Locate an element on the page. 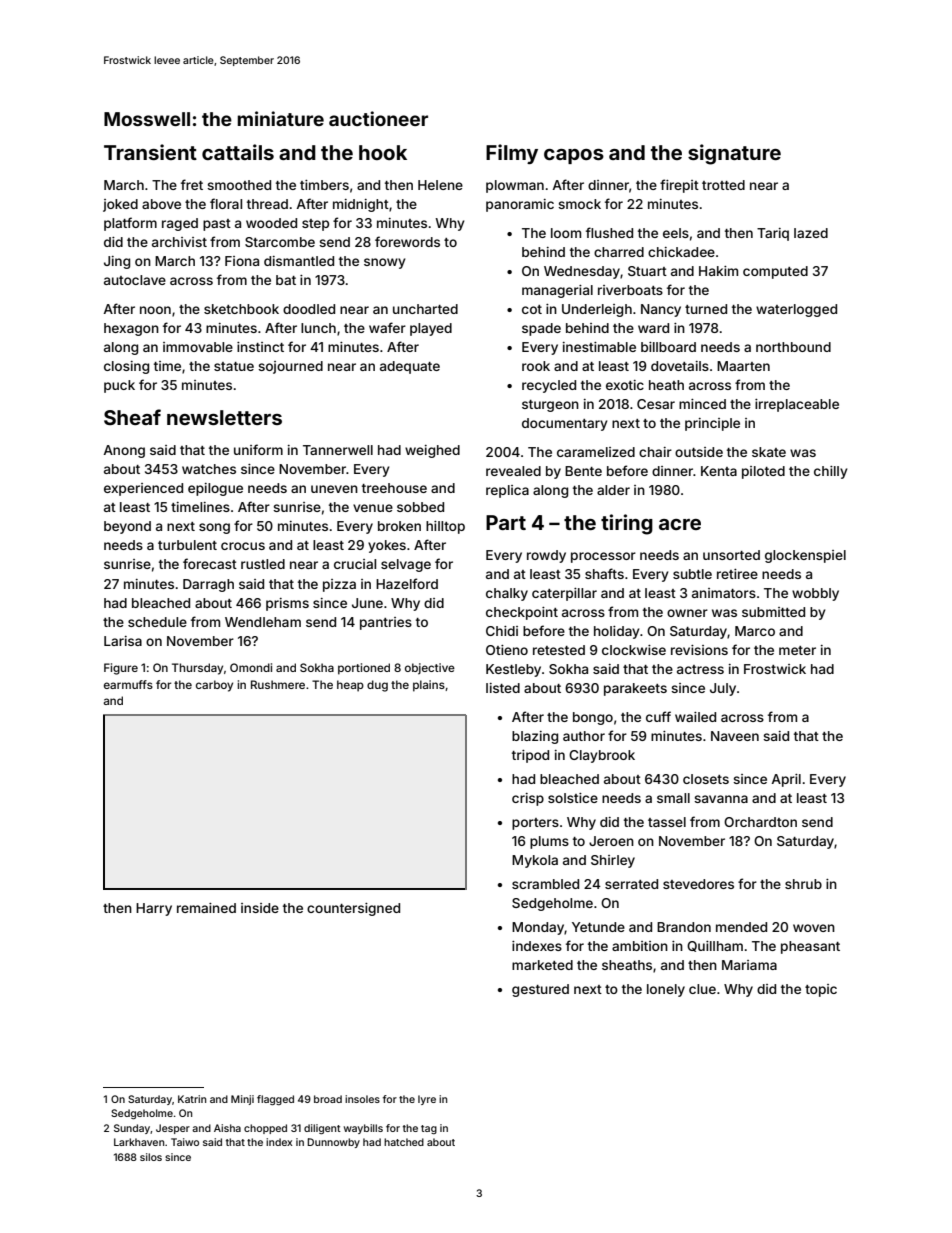 This document has height=1233, width=952. northbound is located at coordinates (793, 347).
